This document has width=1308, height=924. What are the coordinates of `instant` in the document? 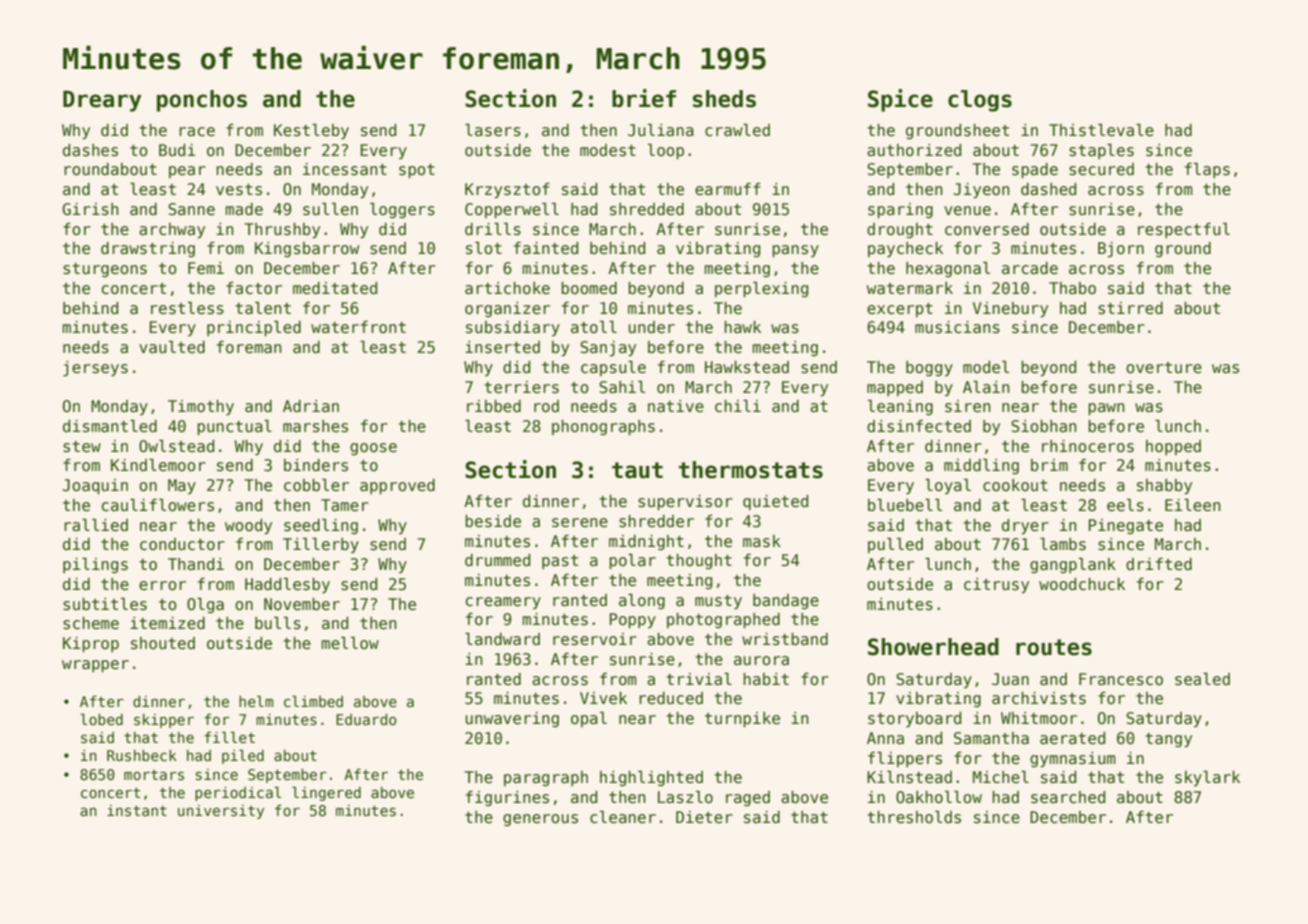 It's located at (137, 810).
